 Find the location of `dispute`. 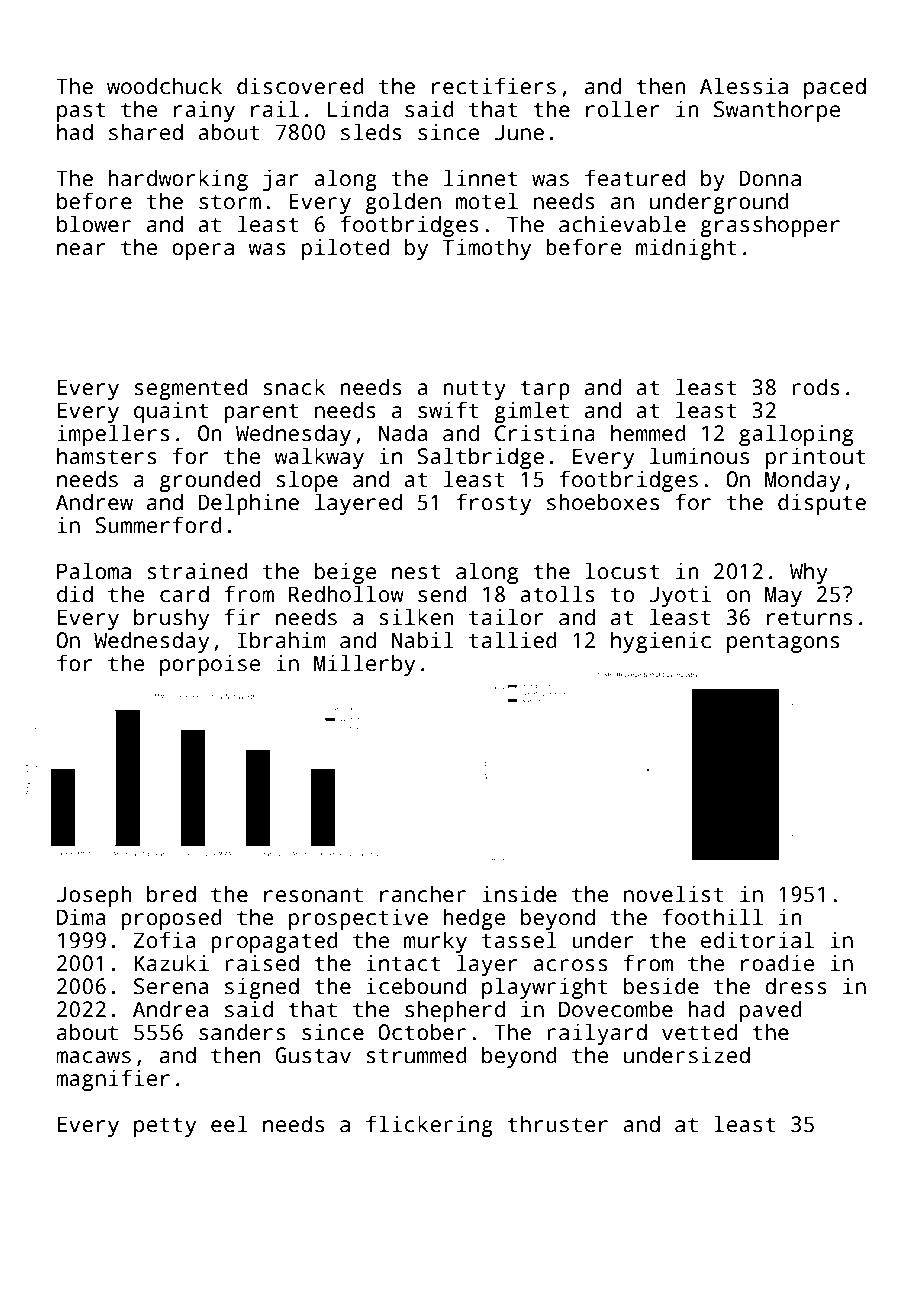

dispute is located at coordinates (822, 504).
